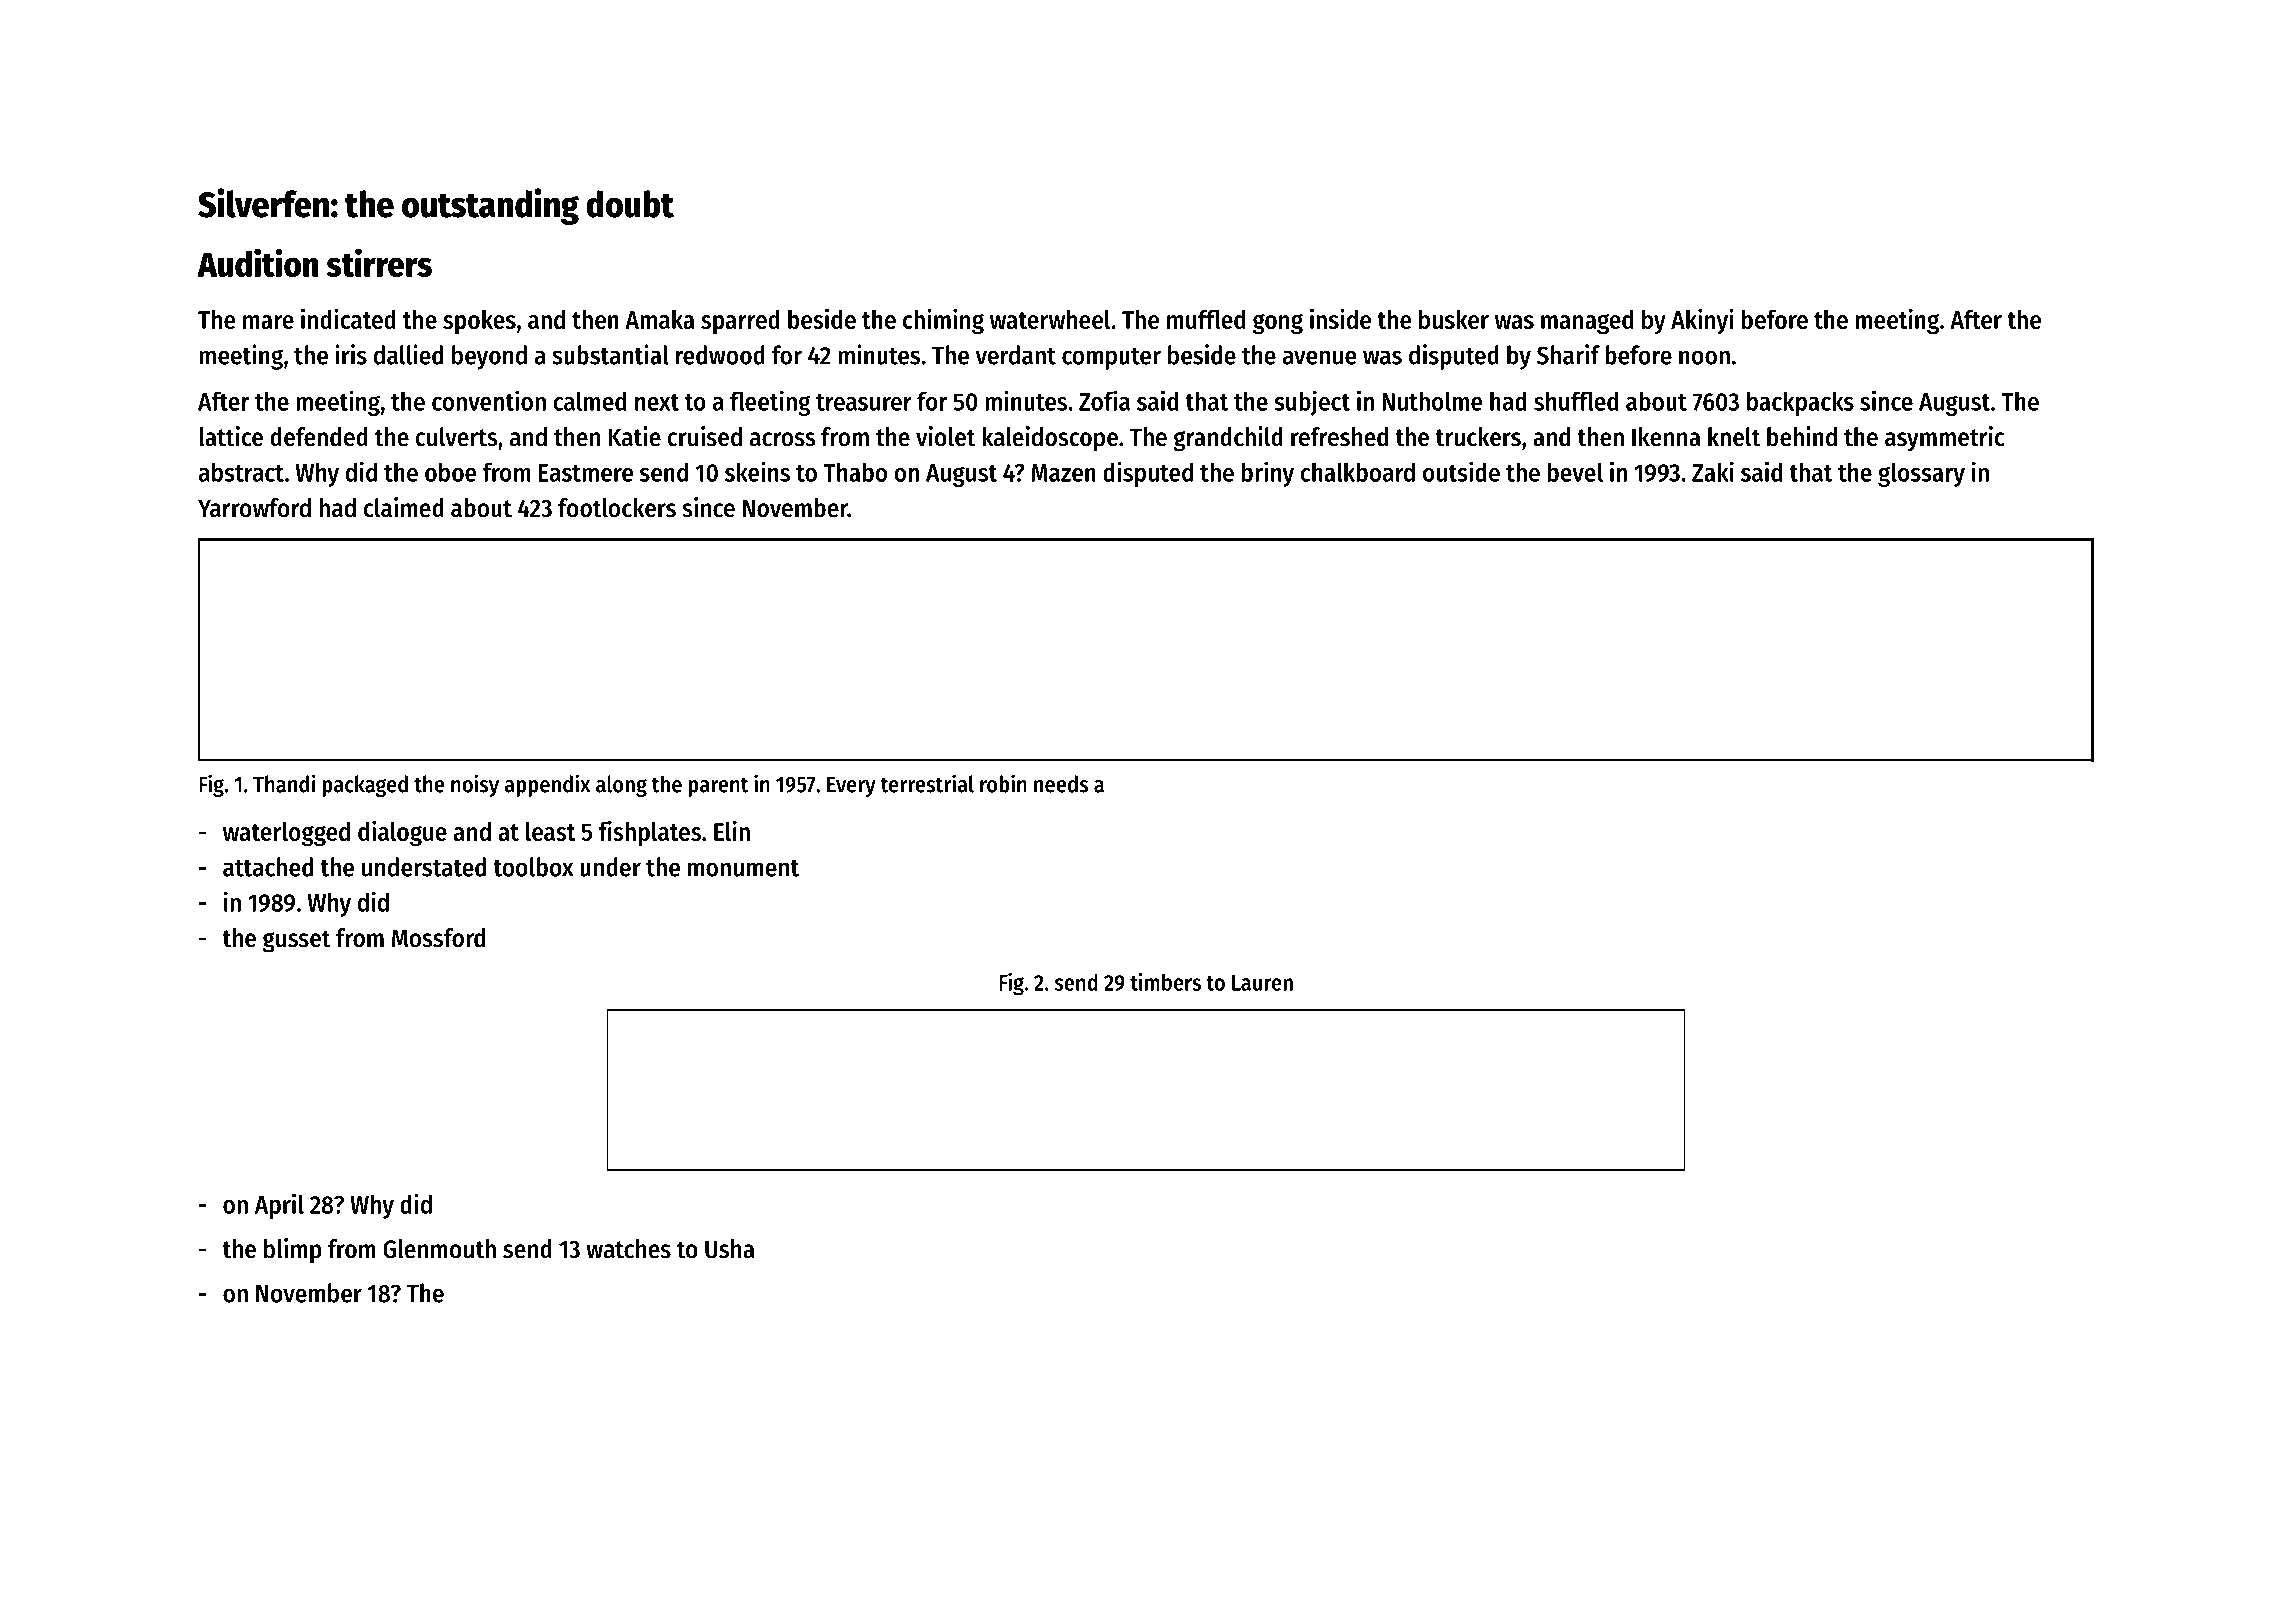 The width and height of the screenshot is (2292, 1620). I want to click on mare, so click(268, 322).
